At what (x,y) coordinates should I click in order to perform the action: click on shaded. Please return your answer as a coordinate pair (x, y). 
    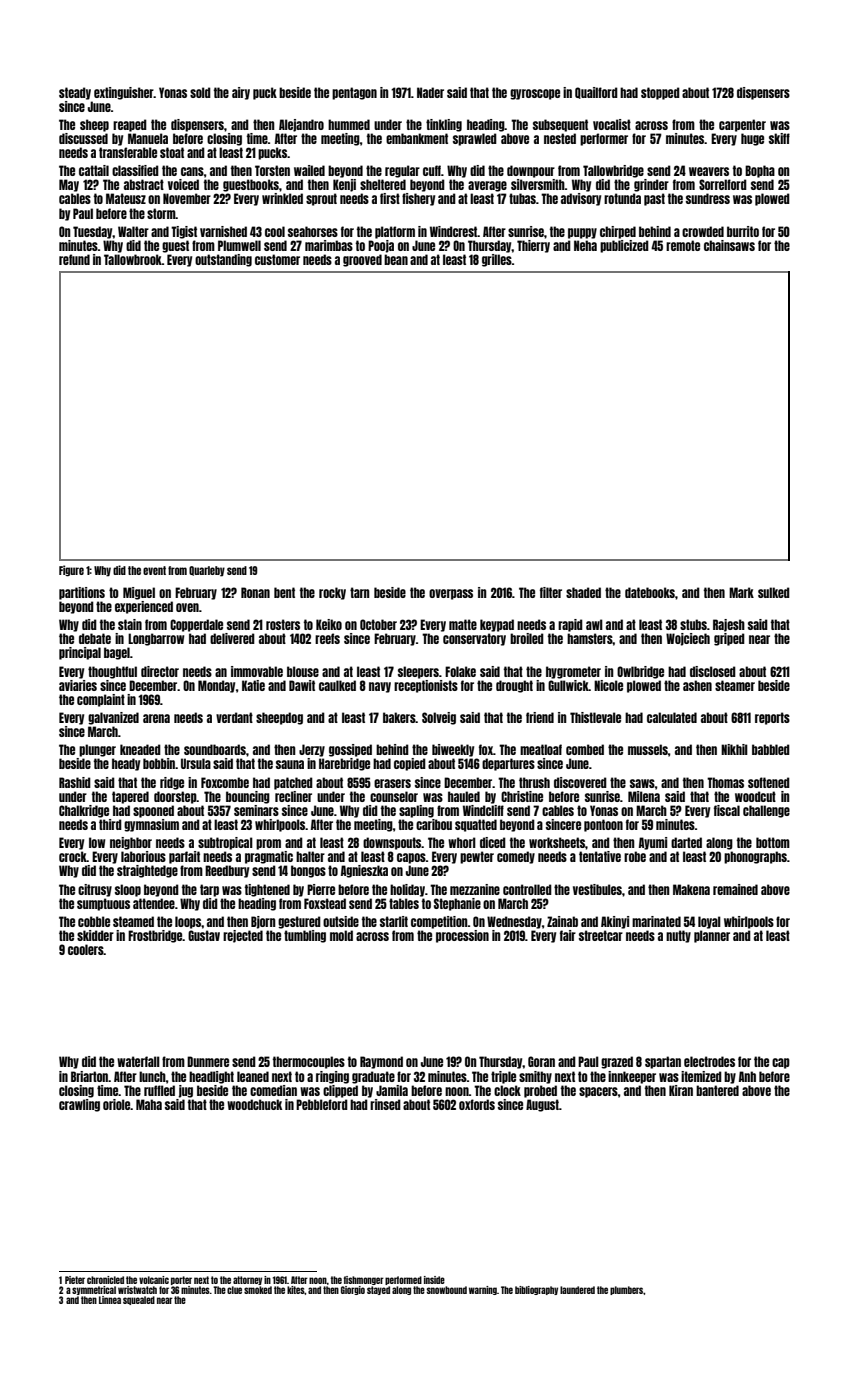
    Looking at the image, I should click on (583, 592).
